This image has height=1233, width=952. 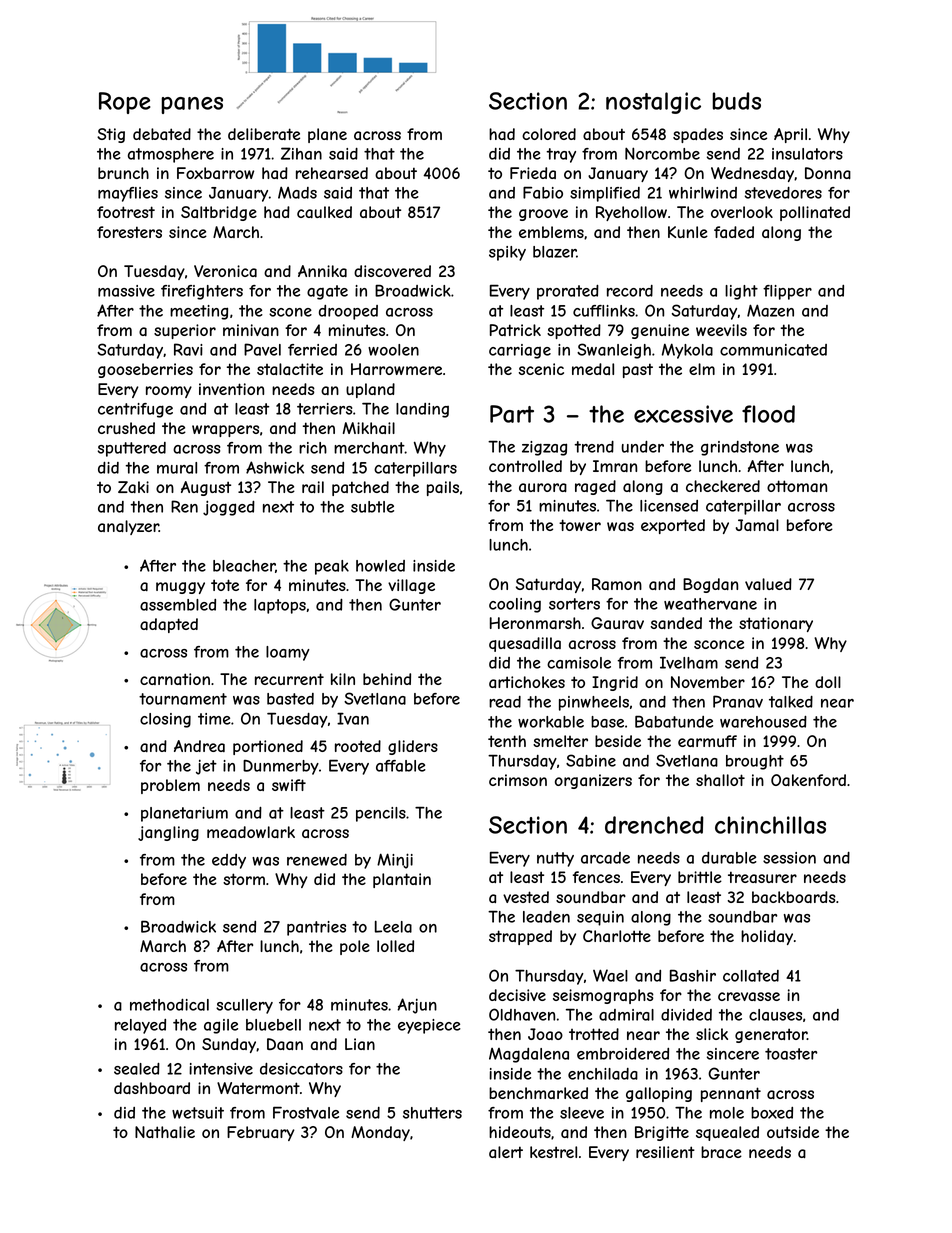 I want to click on Kunle, so click(x=688, y=232).
